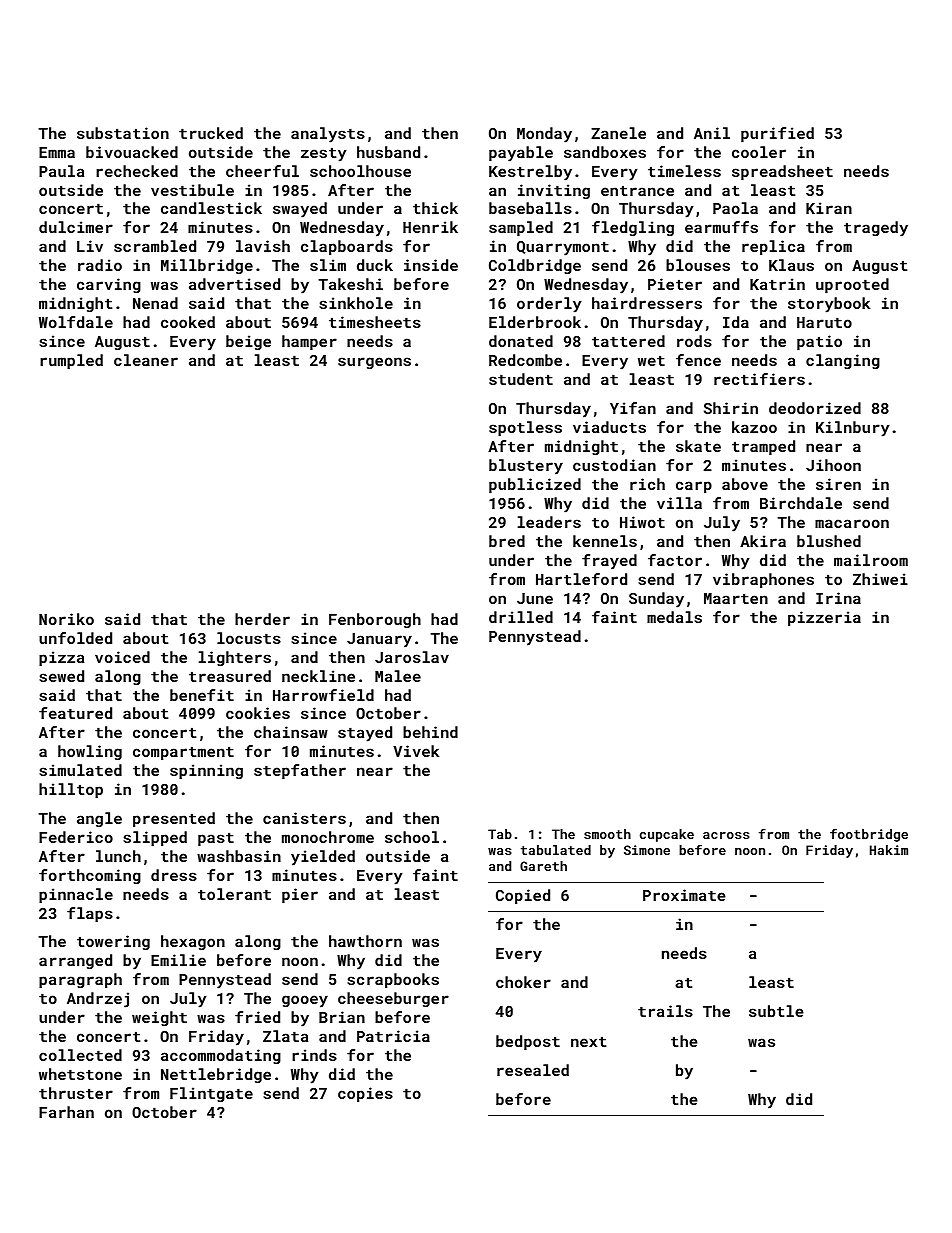  What do you see at coordinates (416, 751) in the screenshot?
I see `Vivek` at bounding box center [416, 751].
